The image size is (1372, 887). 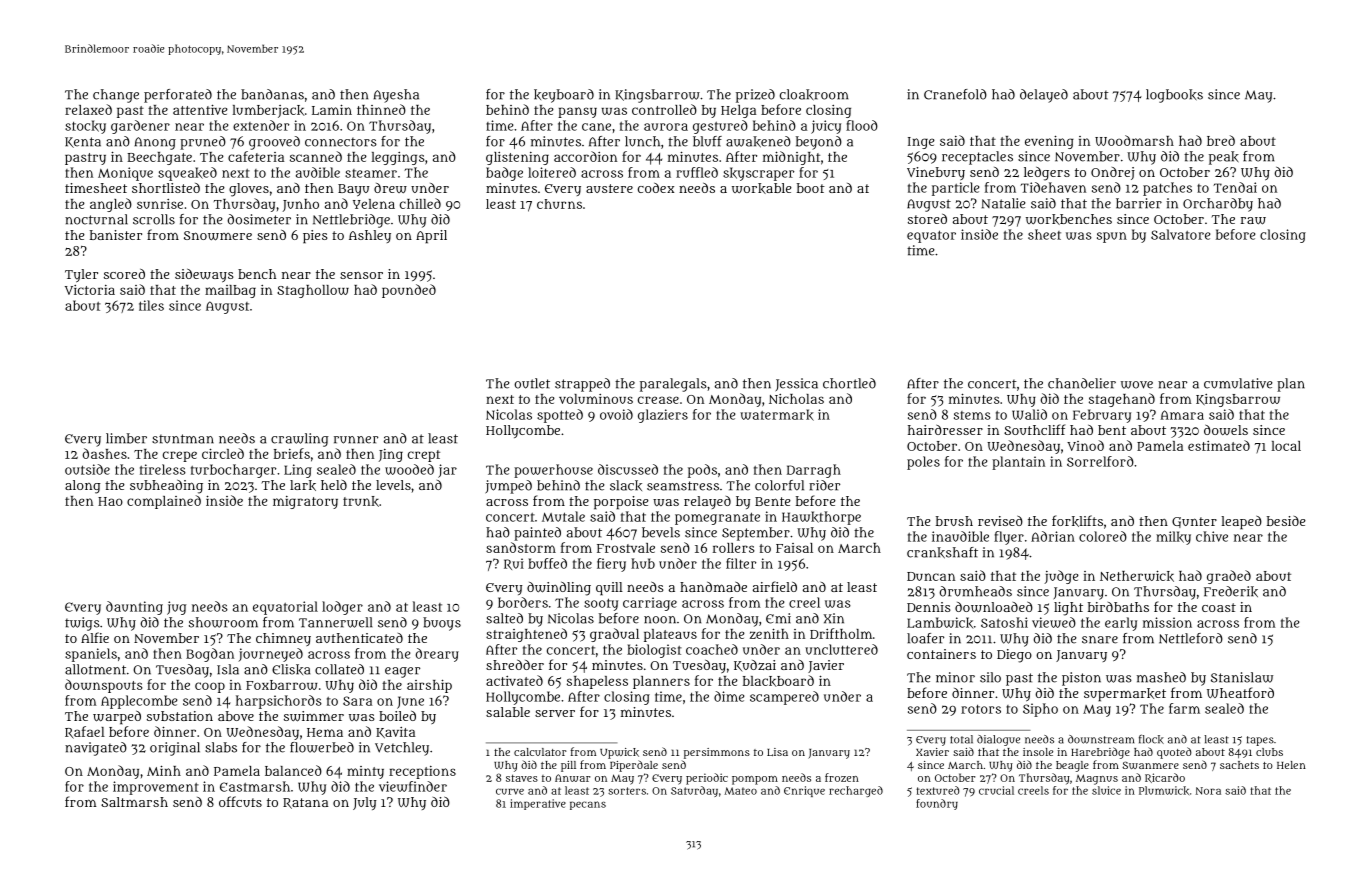 What do you see at coordinates (164, 502) in the screenshot?
I see `complained` at bounding box center [164, 502].
